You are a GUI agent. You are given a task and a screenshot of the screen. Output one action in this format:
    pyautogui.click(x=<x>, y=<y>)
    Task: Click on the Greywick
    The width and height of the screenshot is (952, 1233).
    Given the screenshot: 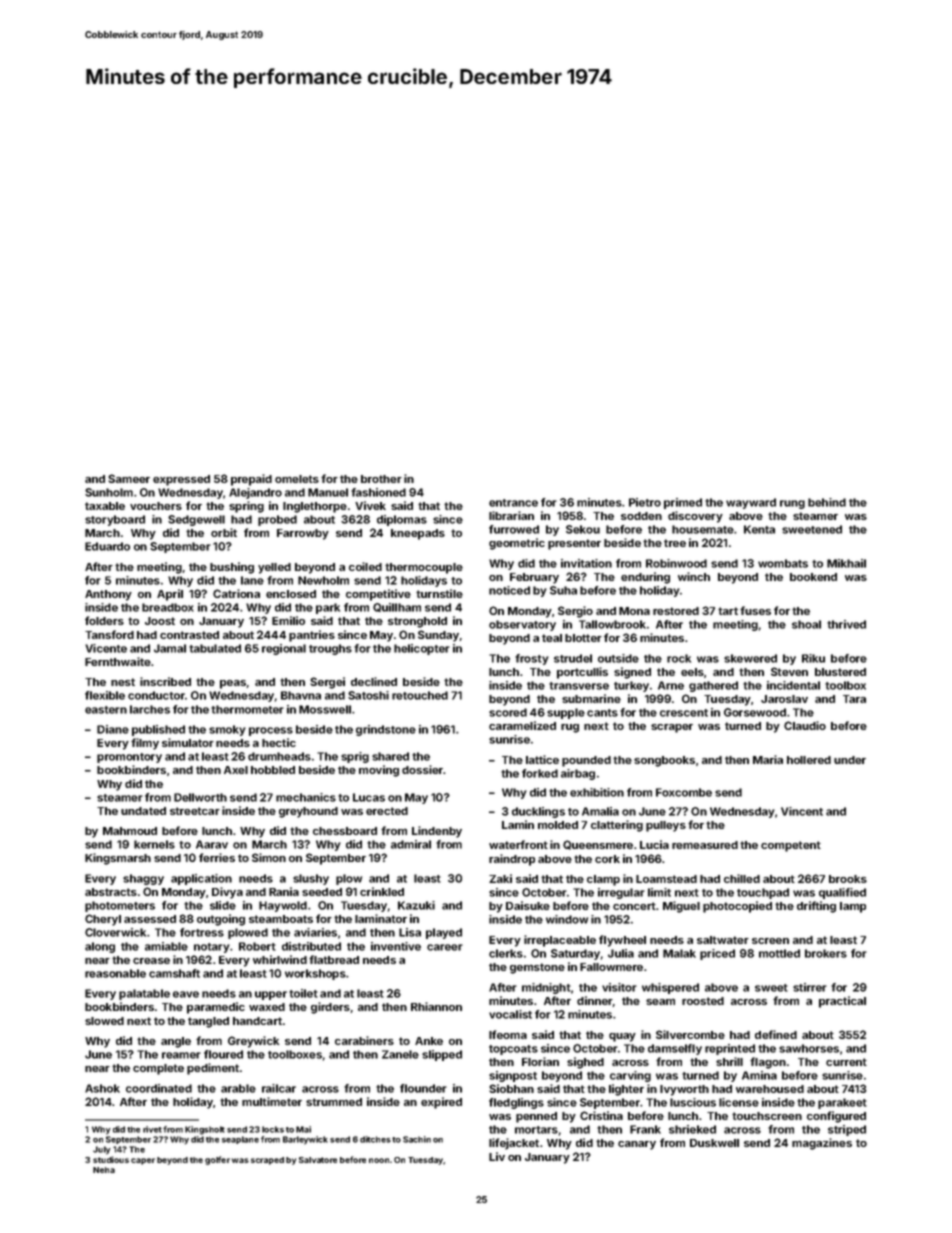 What is the action you would take?
    pyautogui.click(x=253, y=1042)
